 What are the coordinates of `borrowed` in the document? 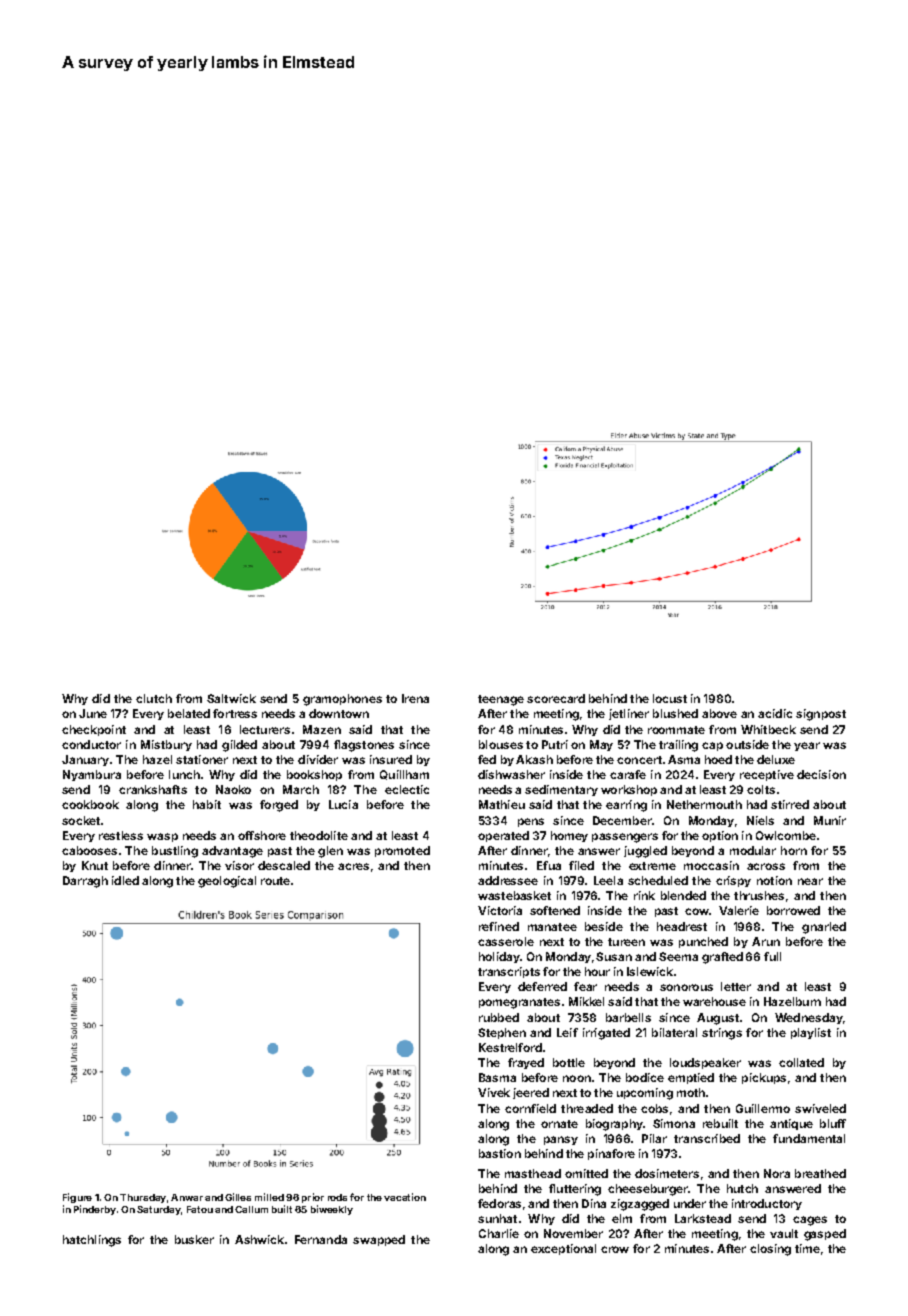 It's located at (793, 910).
